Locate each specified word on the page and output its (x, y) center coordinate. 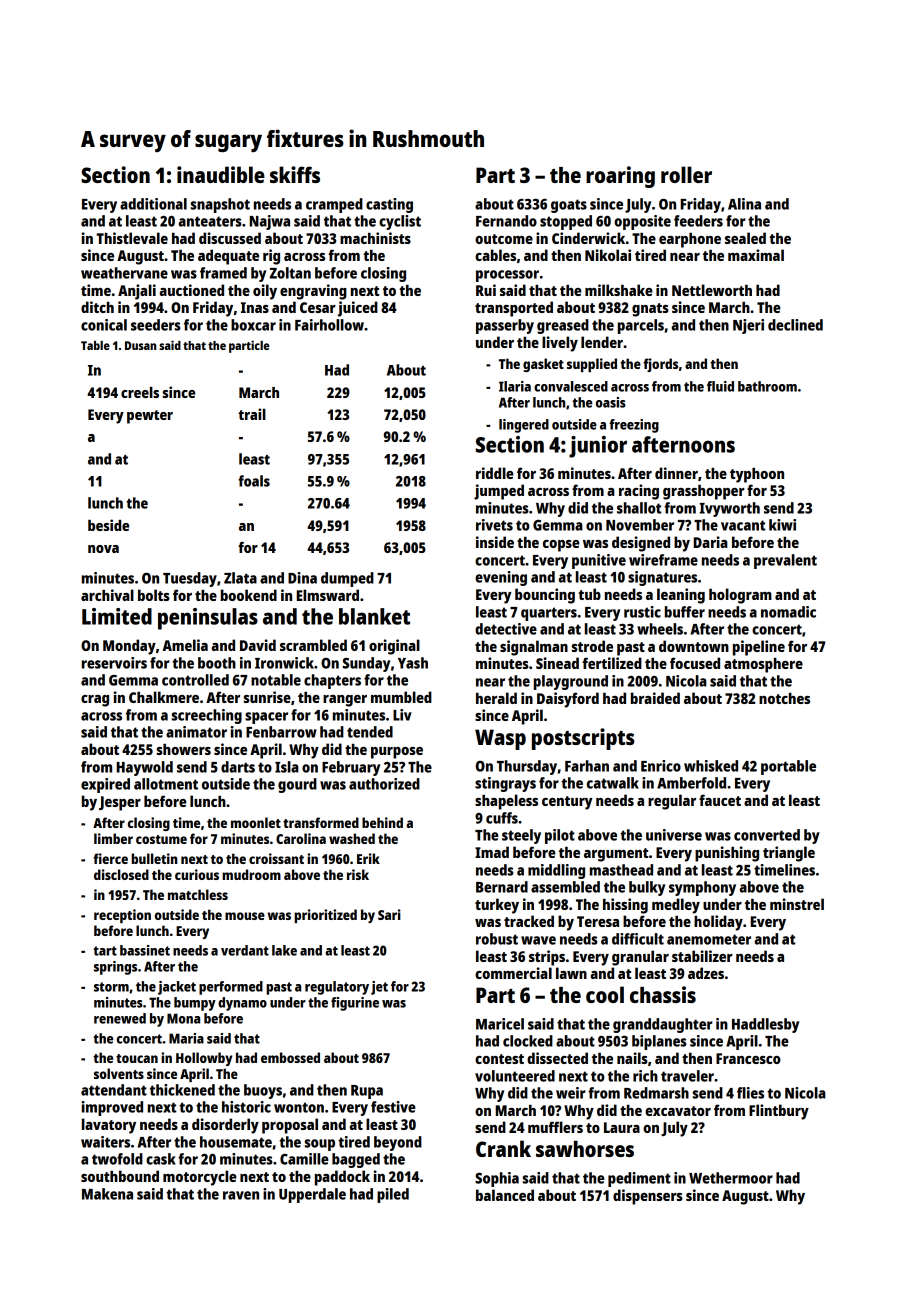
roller (686, 174)
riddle (495, 473)
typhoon (757, 475)
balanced (505, 1195)
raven (241, 1195)
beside (108, 525)
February (351, 768)
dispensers (648, 1197)
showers (184, 749)
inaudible (221, 174)
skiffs (295, 174)
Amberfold (691, 783)
